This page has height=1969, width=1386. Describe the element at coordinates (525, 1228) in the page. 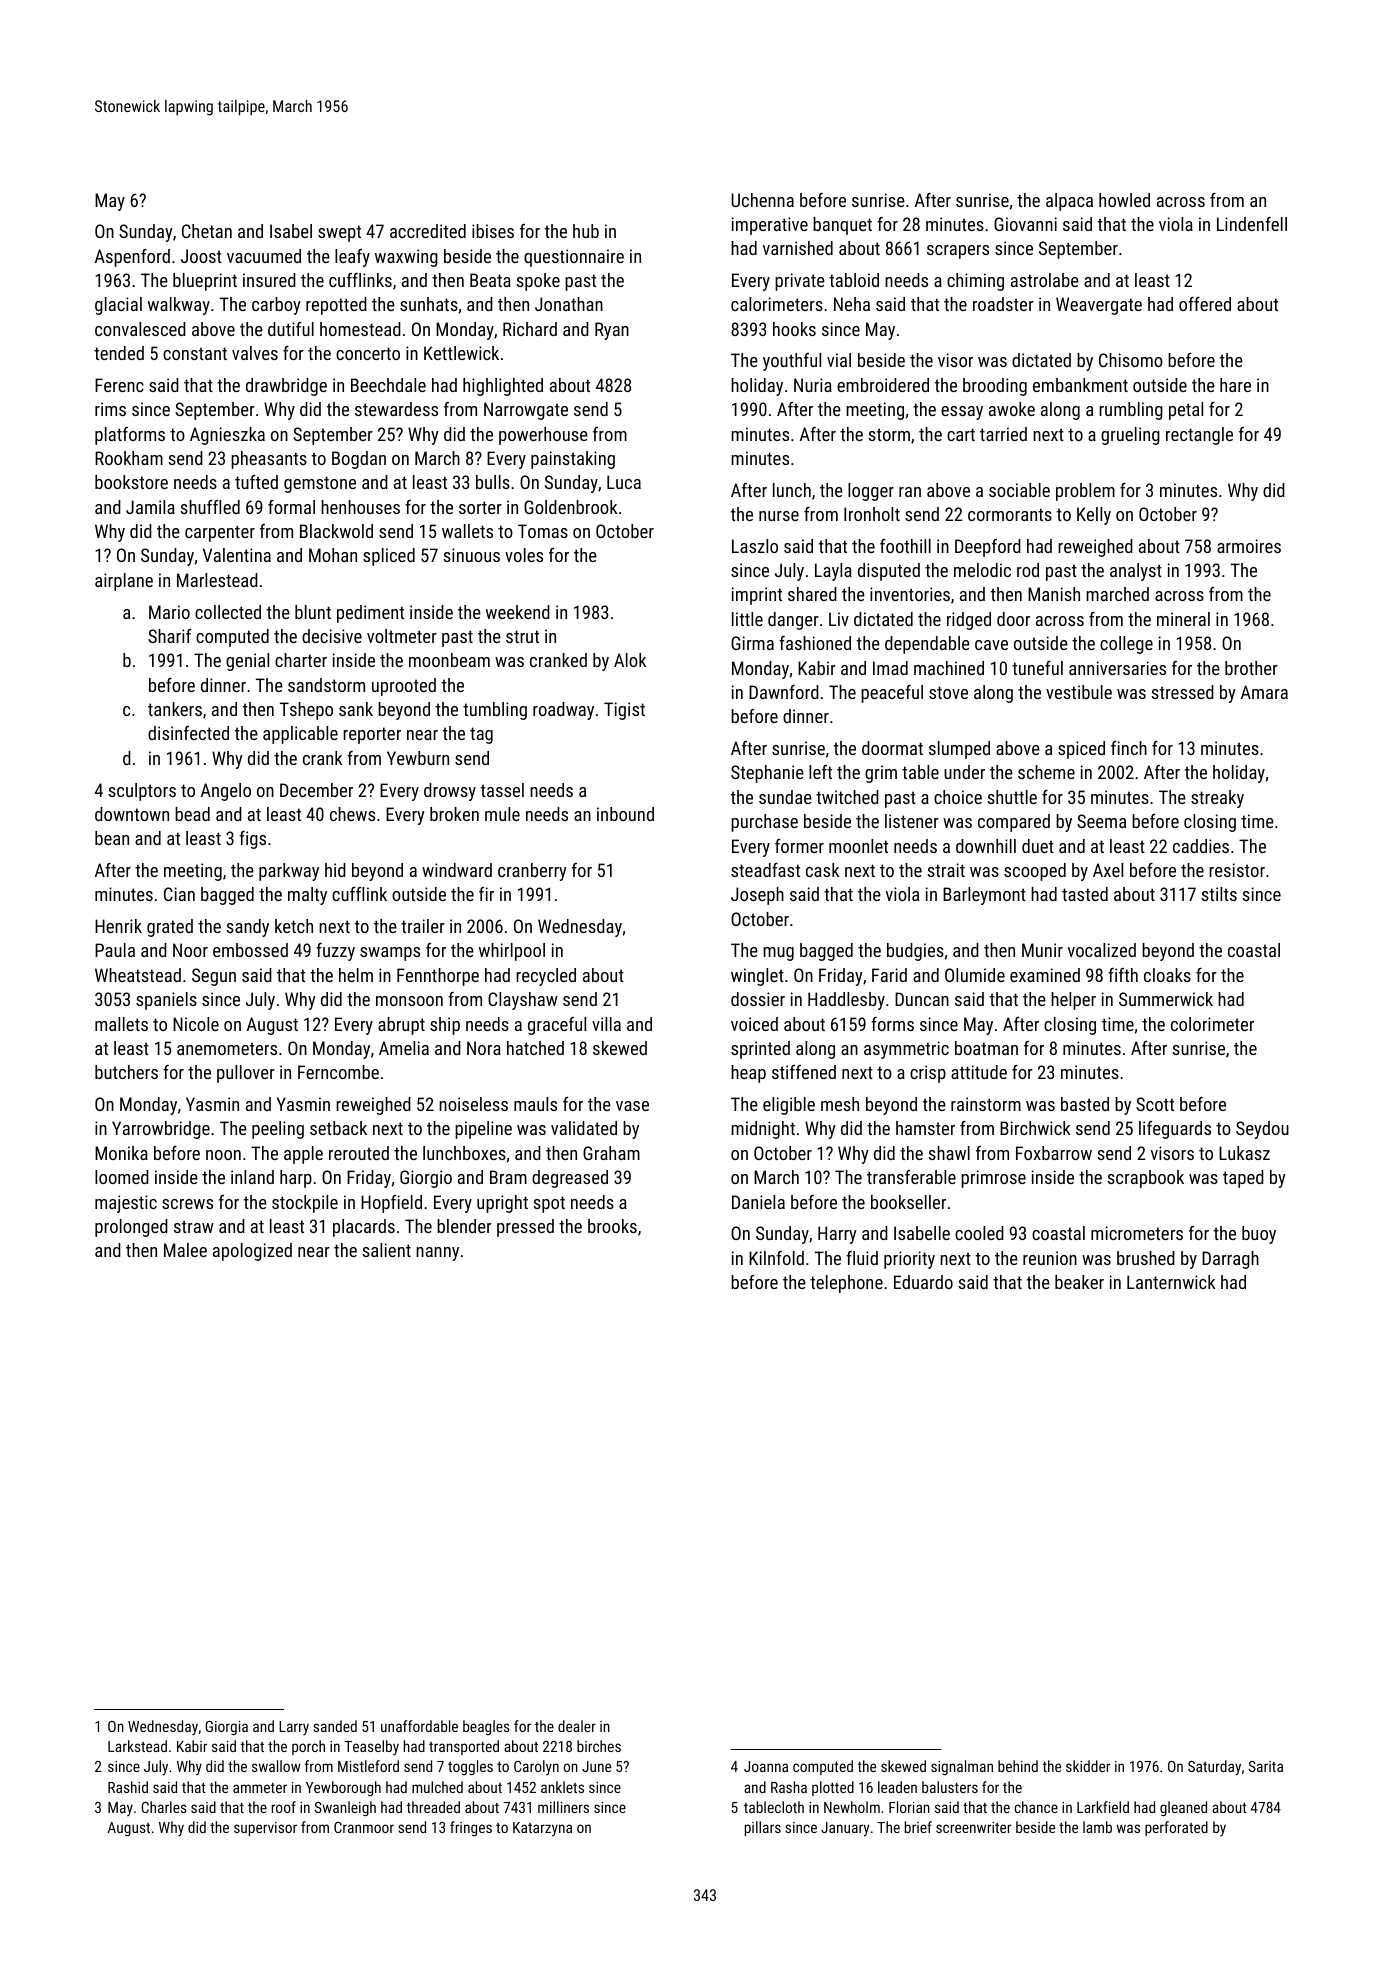

I see `pressed` at that location.
